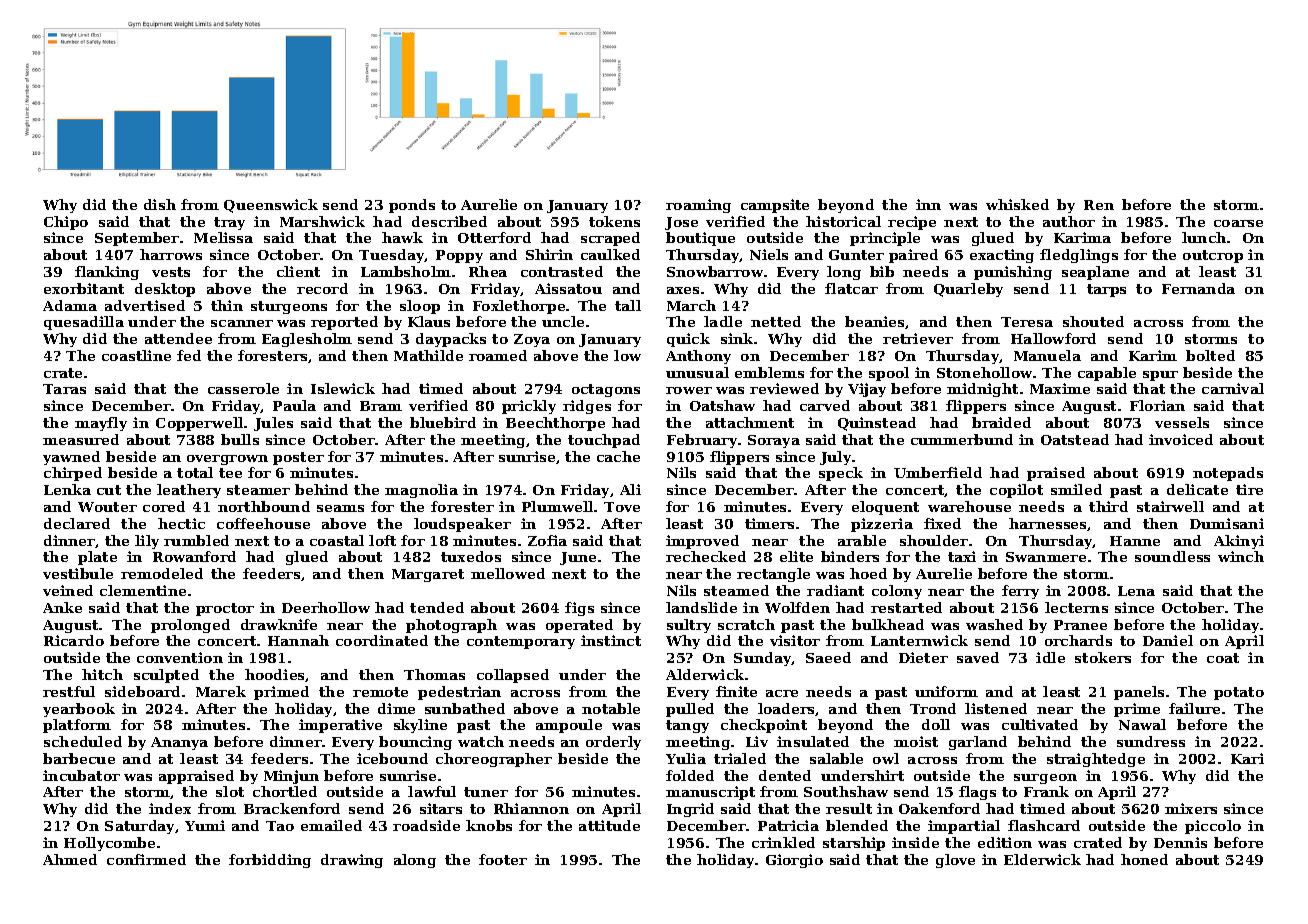  Describe the element at coordinates (291, 777) in the page. I see `Minjun` at that location.
